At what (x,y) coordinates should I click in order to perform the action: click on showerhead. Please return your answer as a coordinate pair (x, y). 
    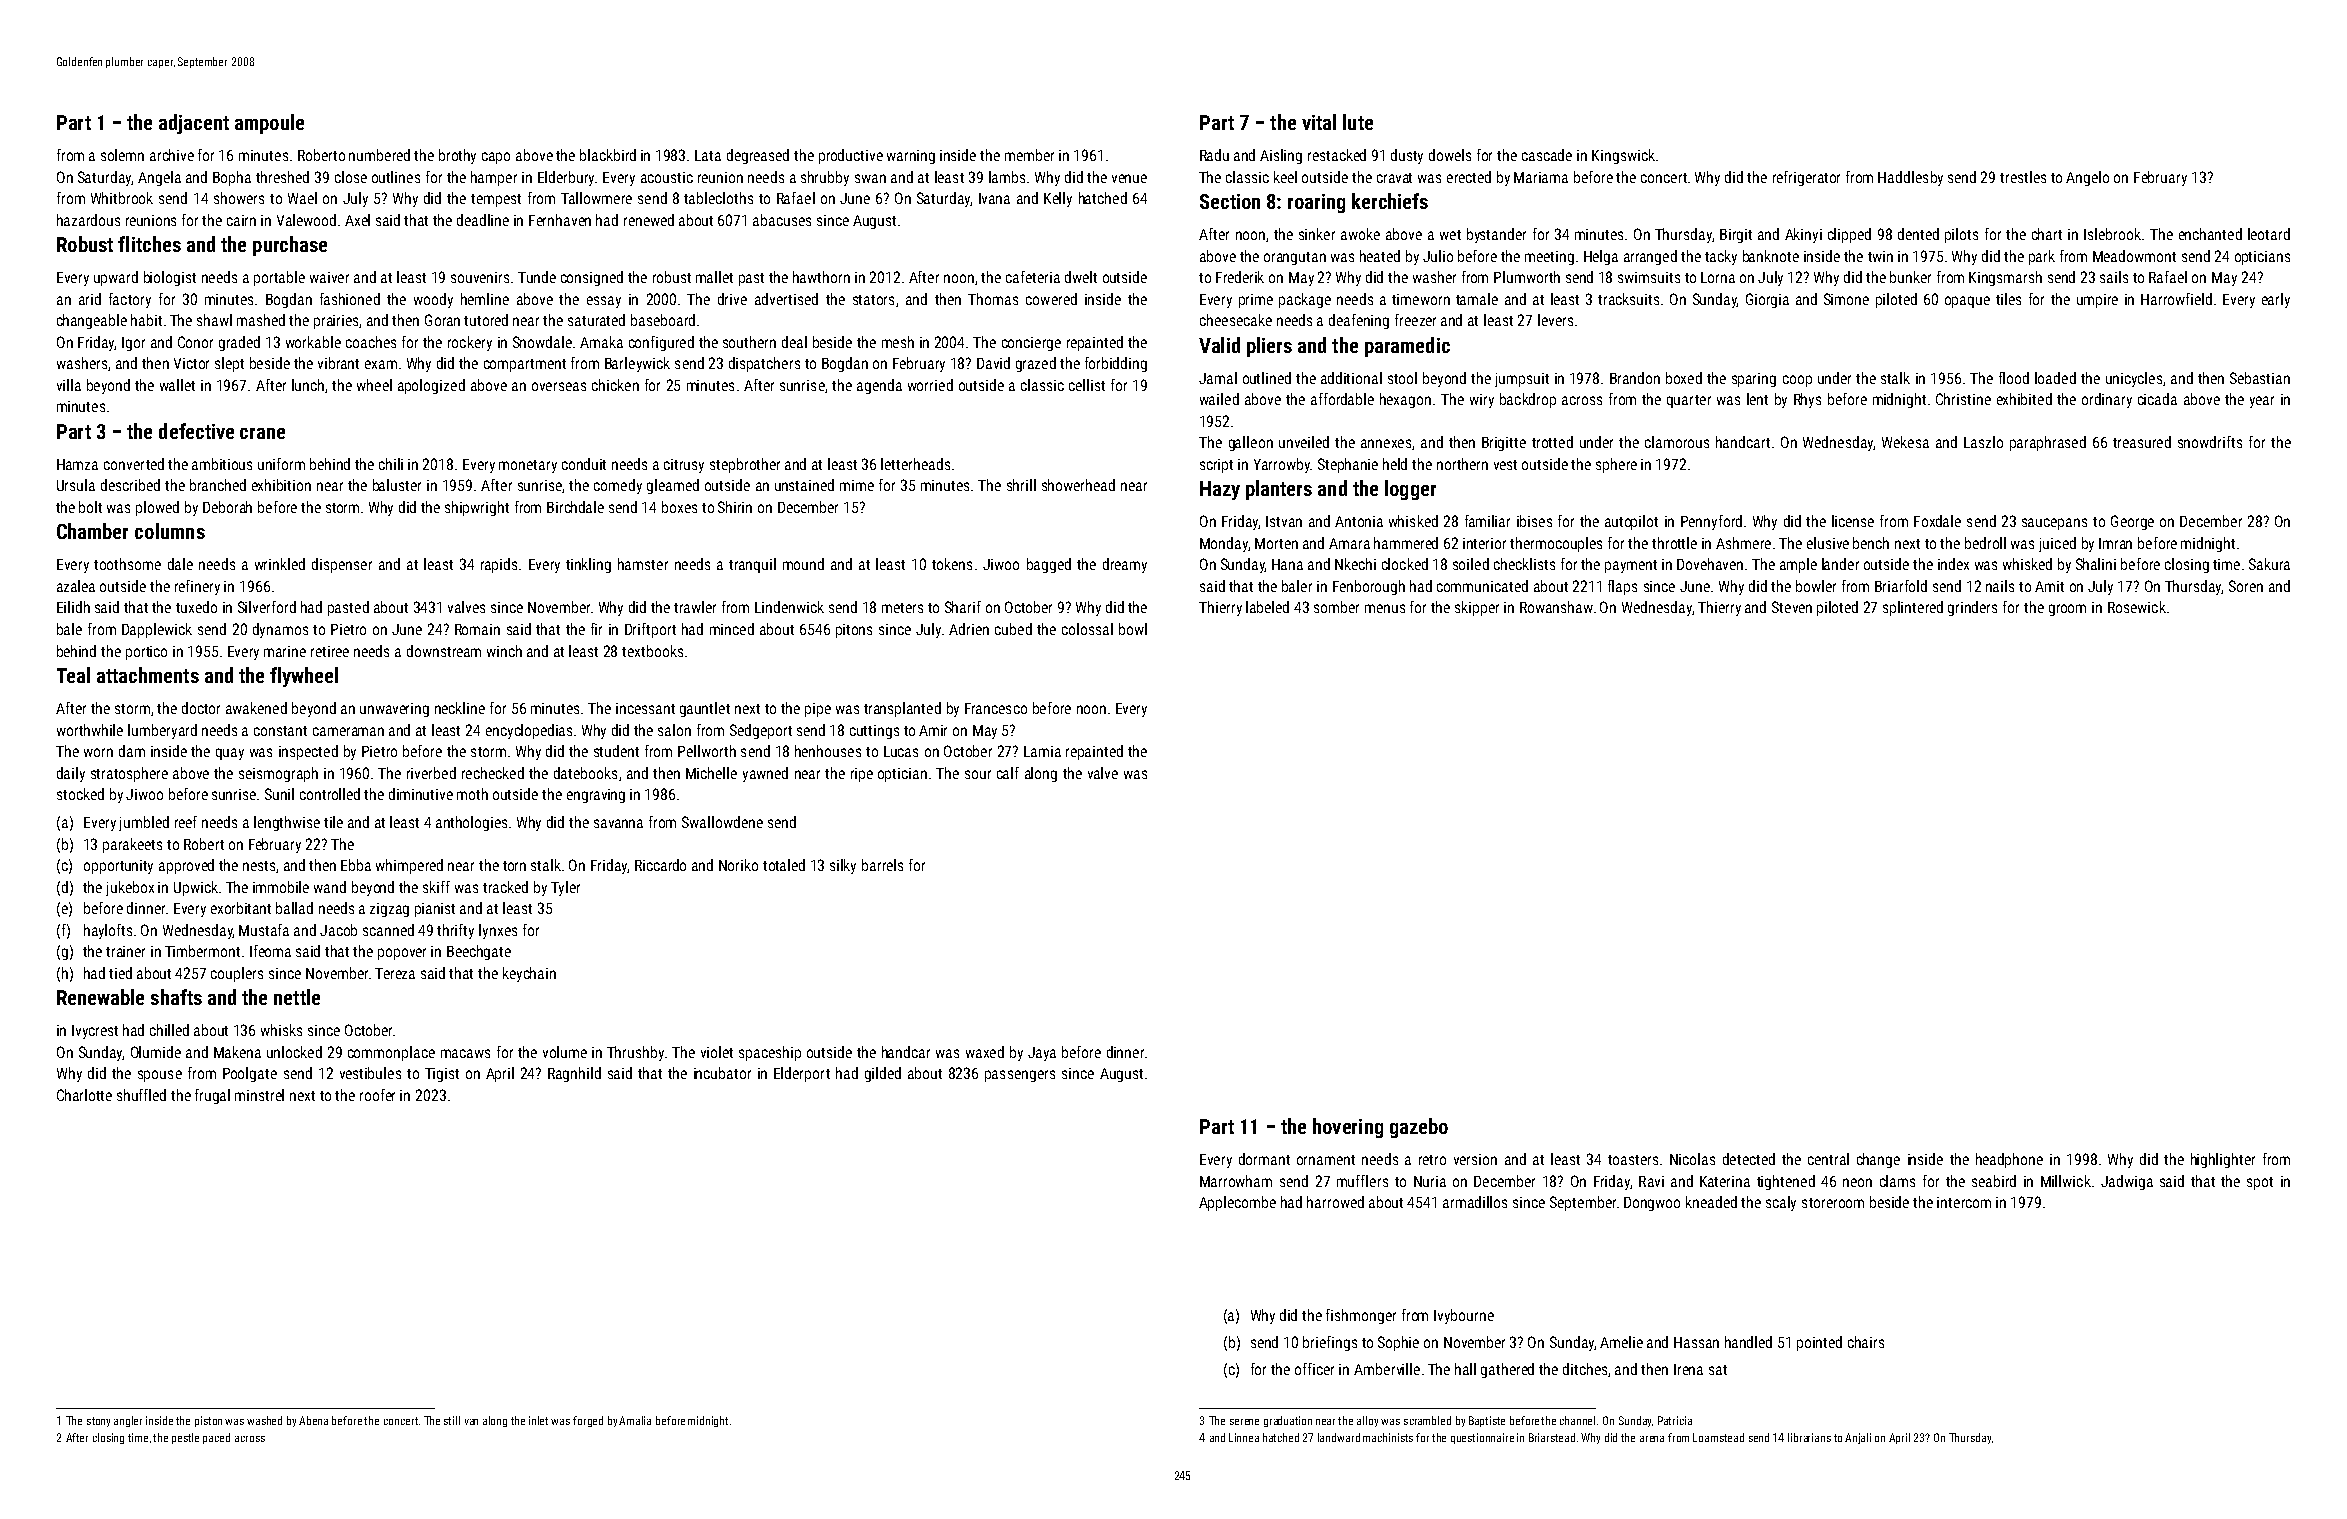
    Looking at the image, I should click on (1078, 485).
